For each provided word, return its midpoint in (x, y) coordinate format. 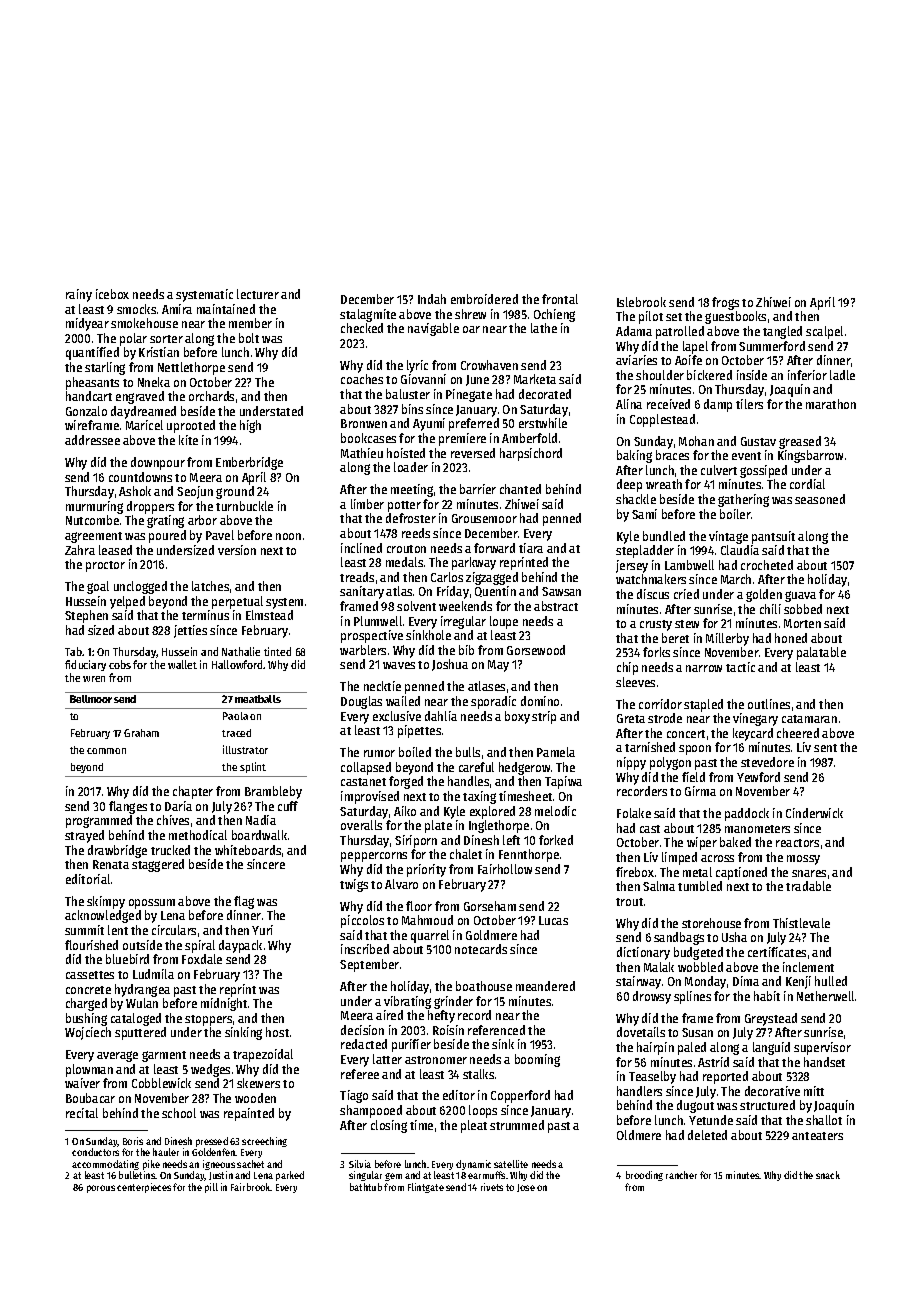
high (250, 426)
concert (686, 734)
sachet (250, 1164)
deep (629, 485)
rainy (79, 295)
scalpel (824, 332)
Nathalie (241, 651)
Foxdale (202, 959)
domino (540, 701)
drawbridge (117, 851)
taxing (479, 797)
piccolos (362, 921)
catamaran (809, 719)
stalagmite (368, 315)
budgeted (698, 953)
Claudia (740, 550)
